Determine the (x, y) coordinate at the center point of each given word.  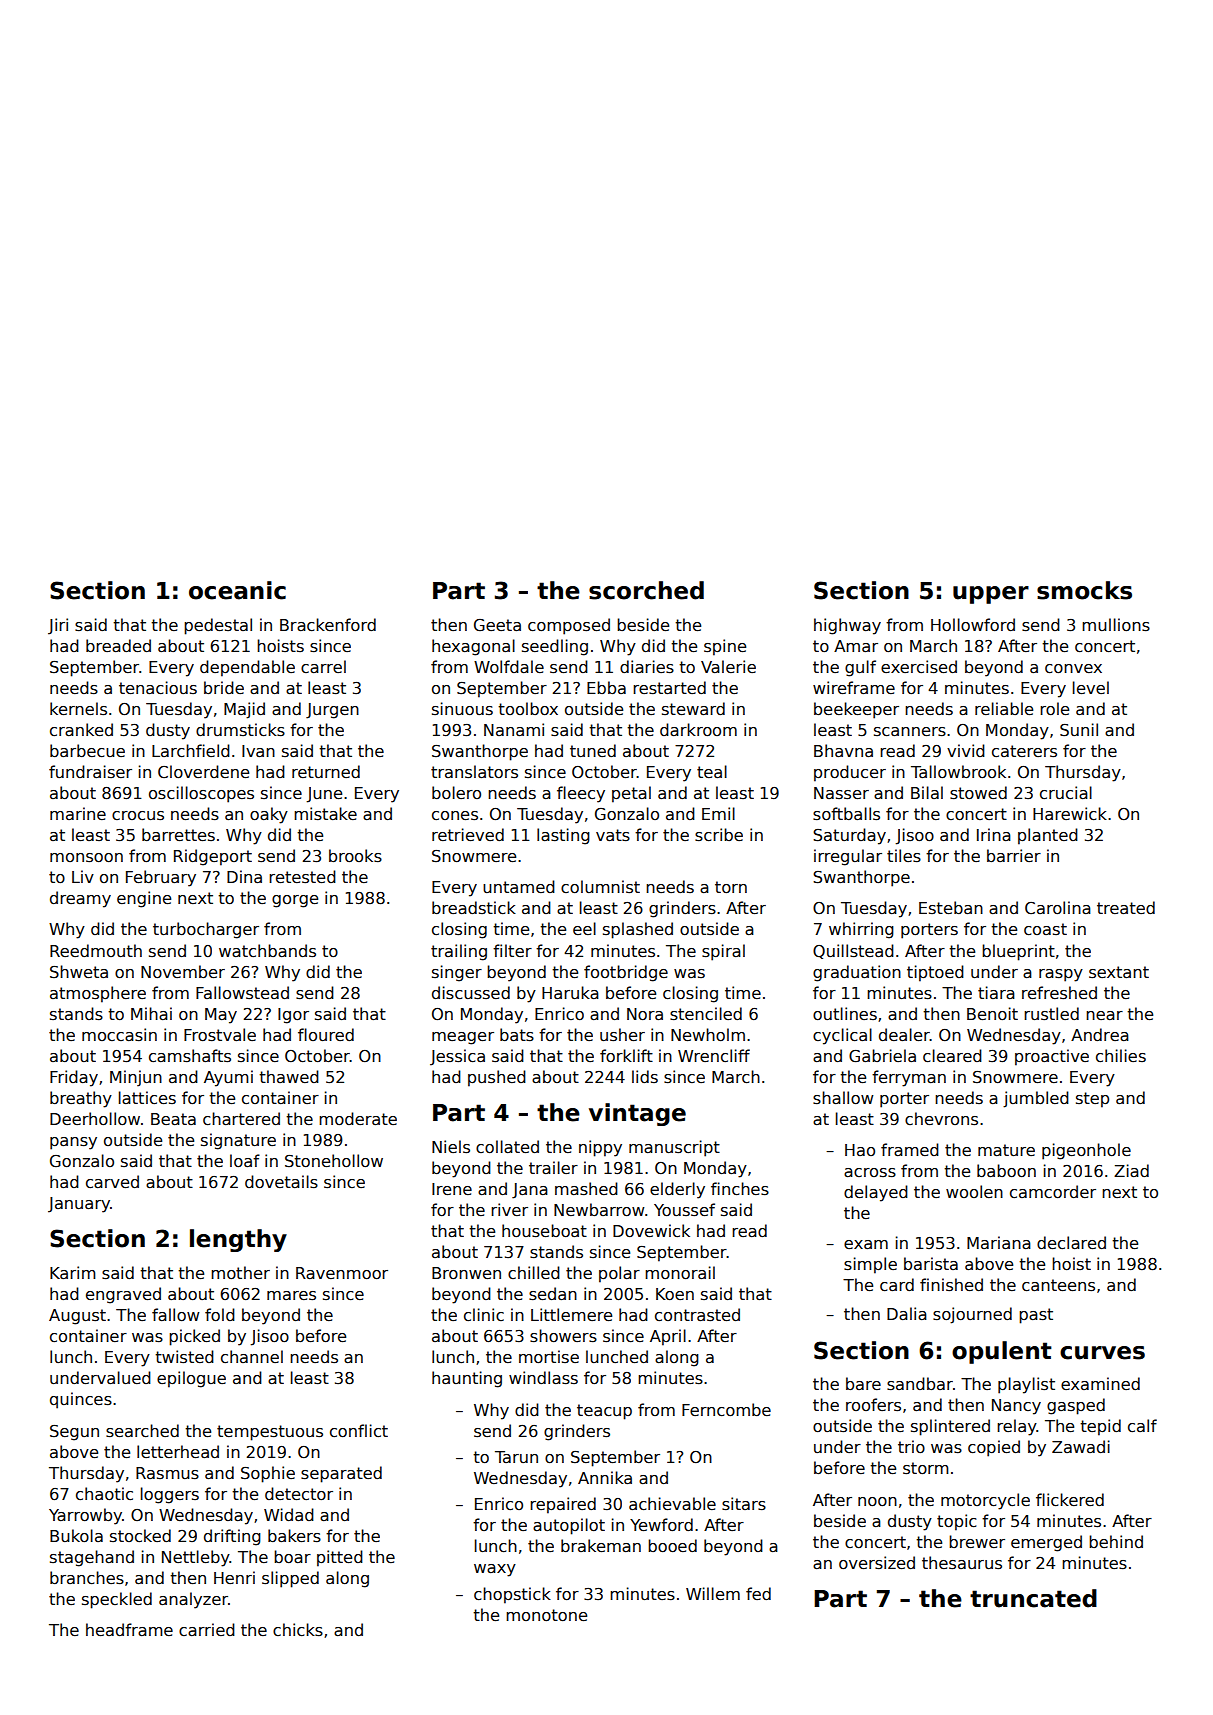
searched (142, 1431)
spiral (723, 952)
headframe (129, 1630)
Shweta (79, 972)
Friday (74, 1078)
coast (1045, 929)
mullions (1116, 625)
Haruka (570, 993)
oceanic (237, 590)
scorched (646, 590)
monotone (546, 1615)
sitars (744, 1504)
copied (994, 1448)
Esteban (951, 907)
